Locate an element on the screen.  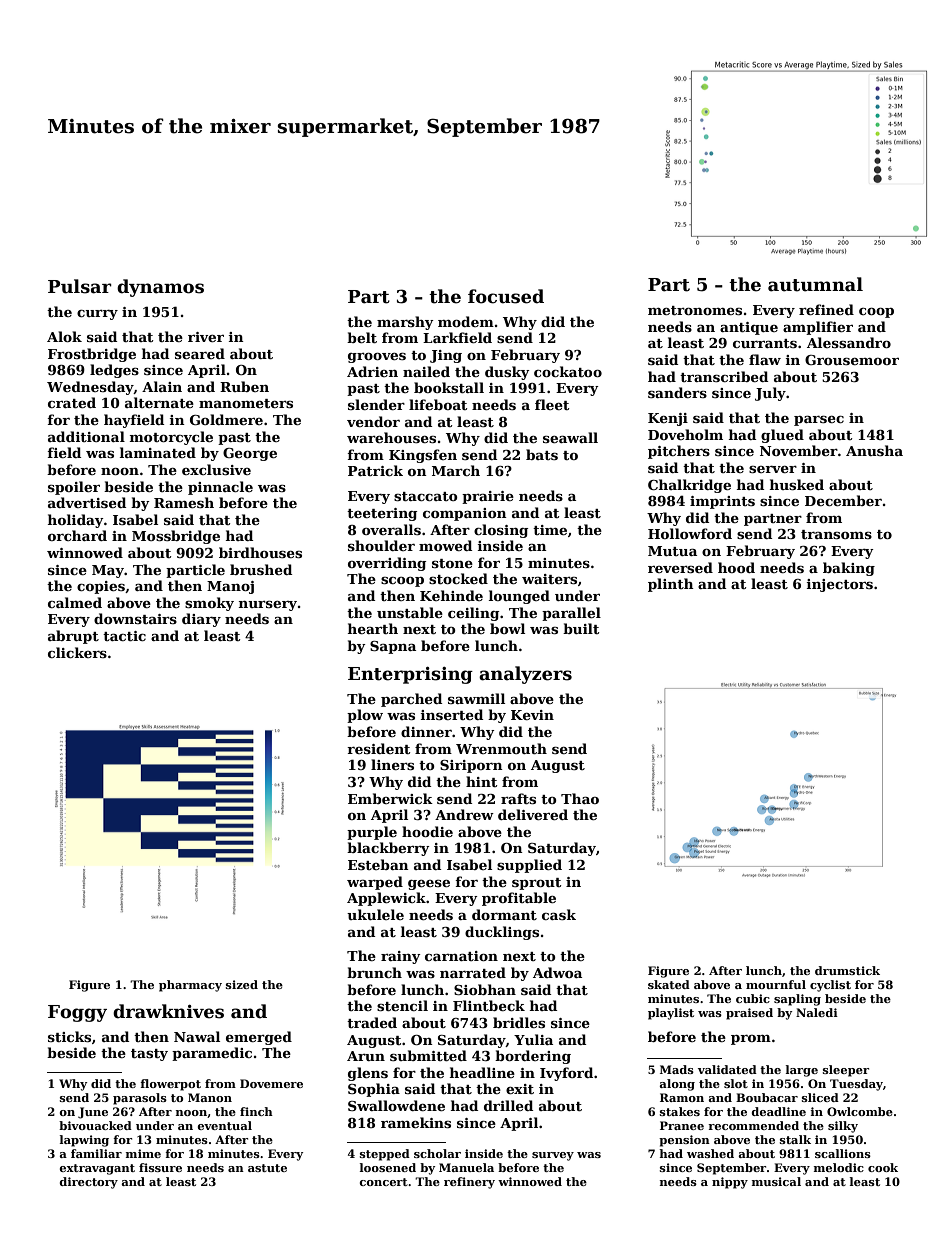
Alok is located at coordinates (64, 336).
